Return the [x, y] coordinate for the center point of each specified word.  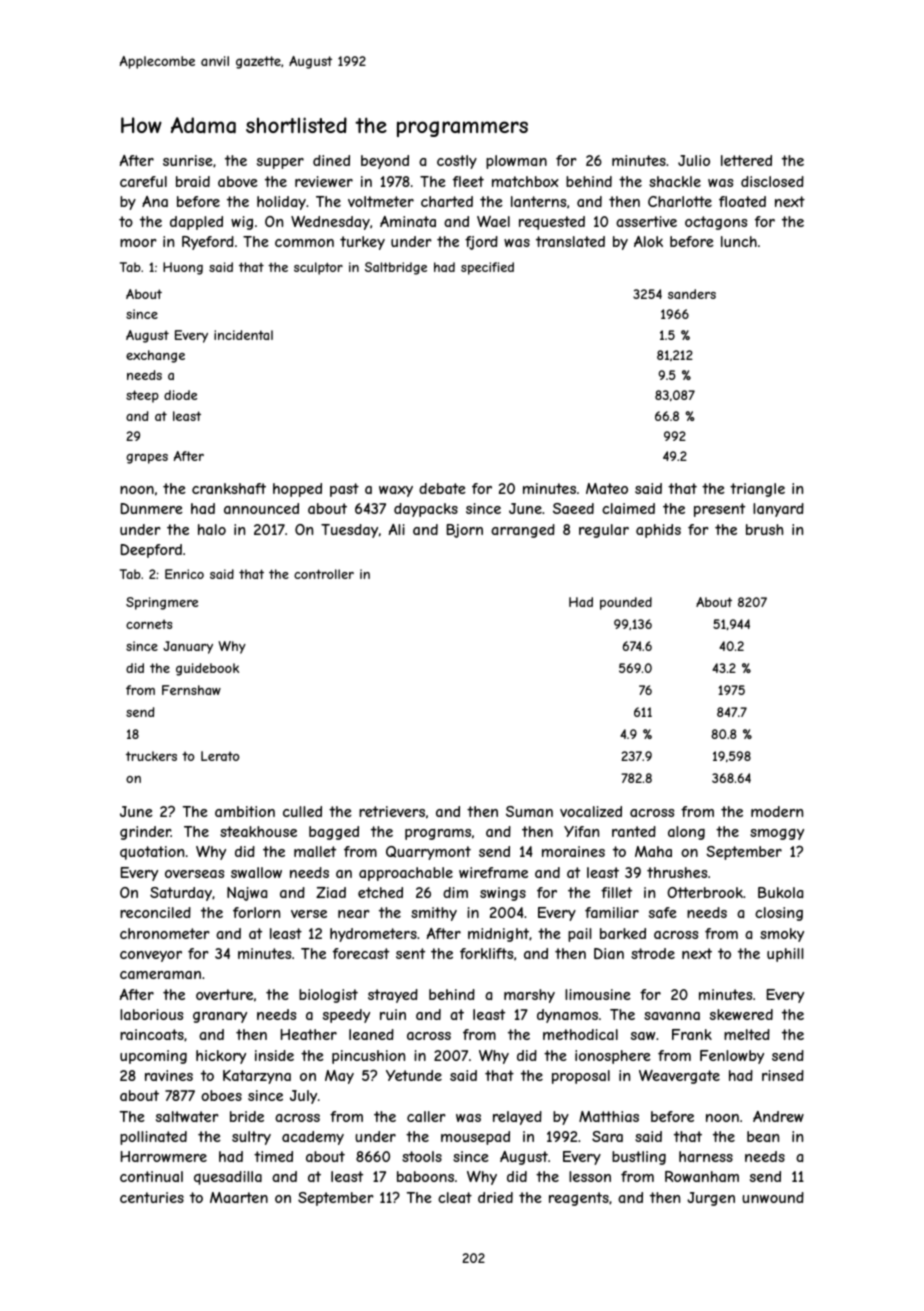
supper [280, 163]
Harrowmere [163, 1156]
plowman [516, 162]
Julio [694, 160]
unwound [773, 1197]
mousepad [475, 1138]
